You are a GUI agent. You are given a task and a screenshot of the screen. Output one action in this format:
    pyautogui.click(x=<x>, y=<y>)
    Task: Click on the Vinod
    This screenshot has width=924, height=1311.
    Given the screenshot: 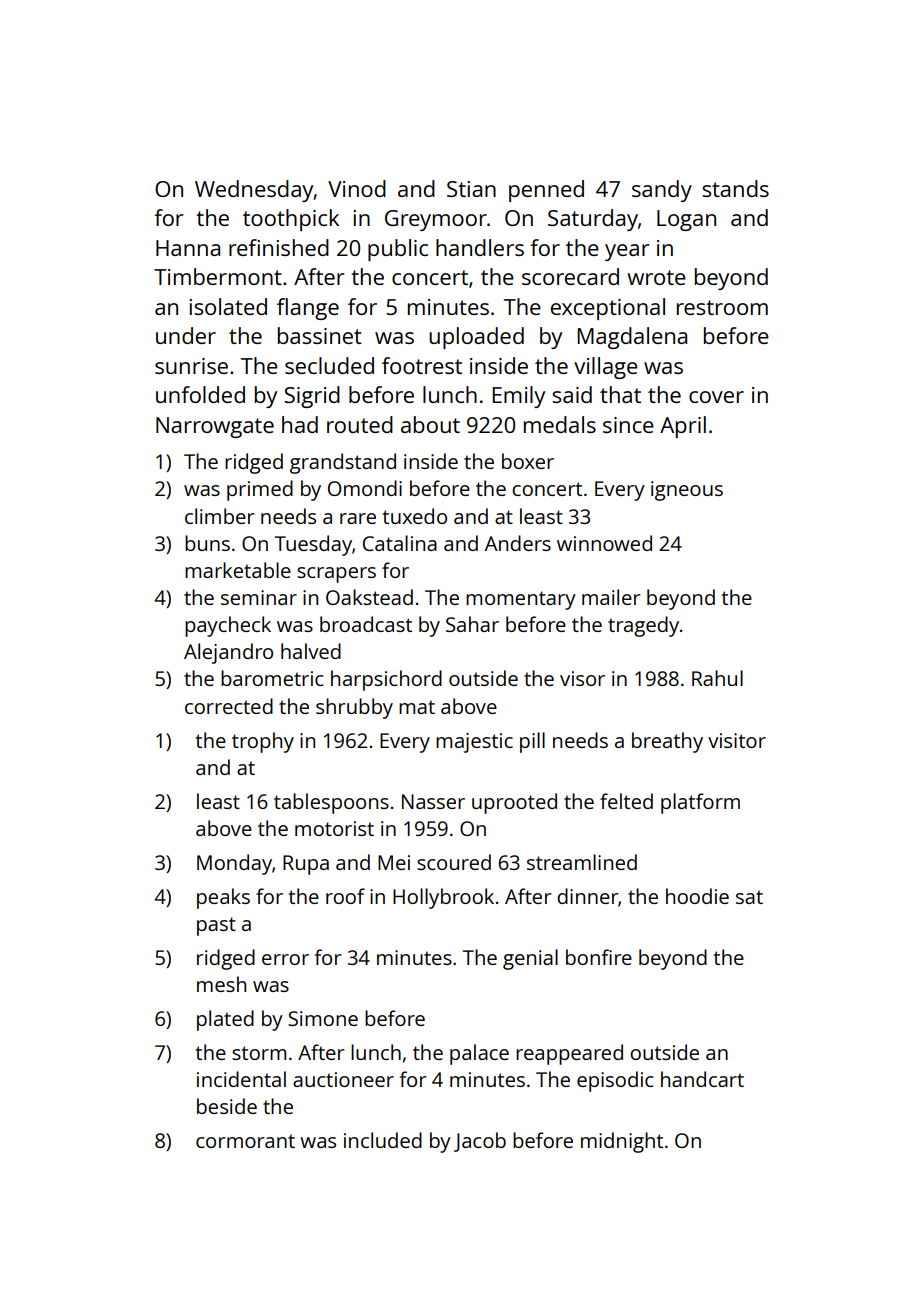 What is the action you would take?
    pyautogui.click(x=357, y=188)
